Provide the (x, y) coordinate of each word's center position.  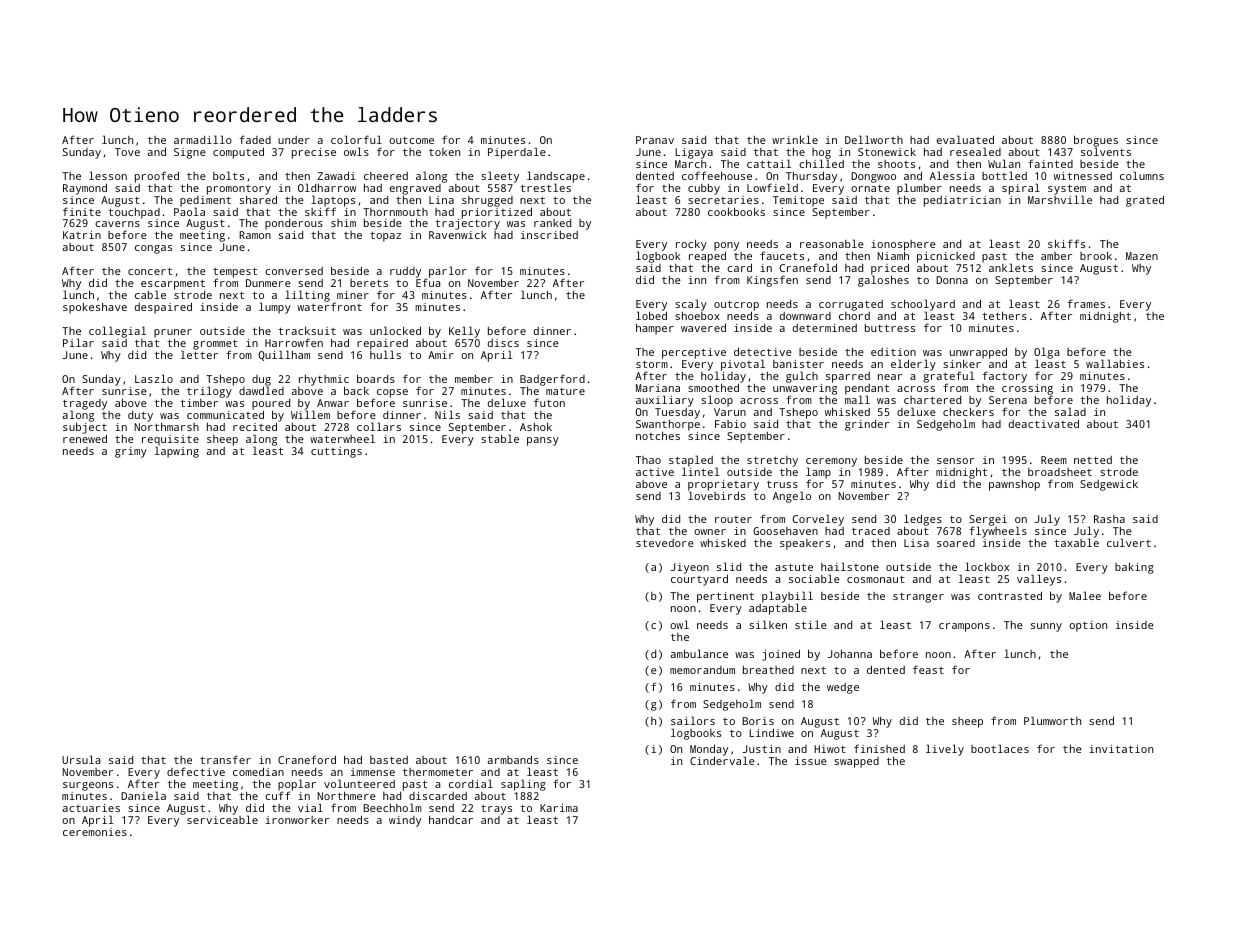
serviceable (222, 819)
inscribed (549, 235)
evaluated (965, 139)
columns (1142, 175)
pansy (543, 441)
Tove (127, 152)
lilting (307, 296)
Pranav (655, 140)
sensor (955, 461)
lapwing (177, 452)
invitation (1121, 749)
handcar (451, 819)
